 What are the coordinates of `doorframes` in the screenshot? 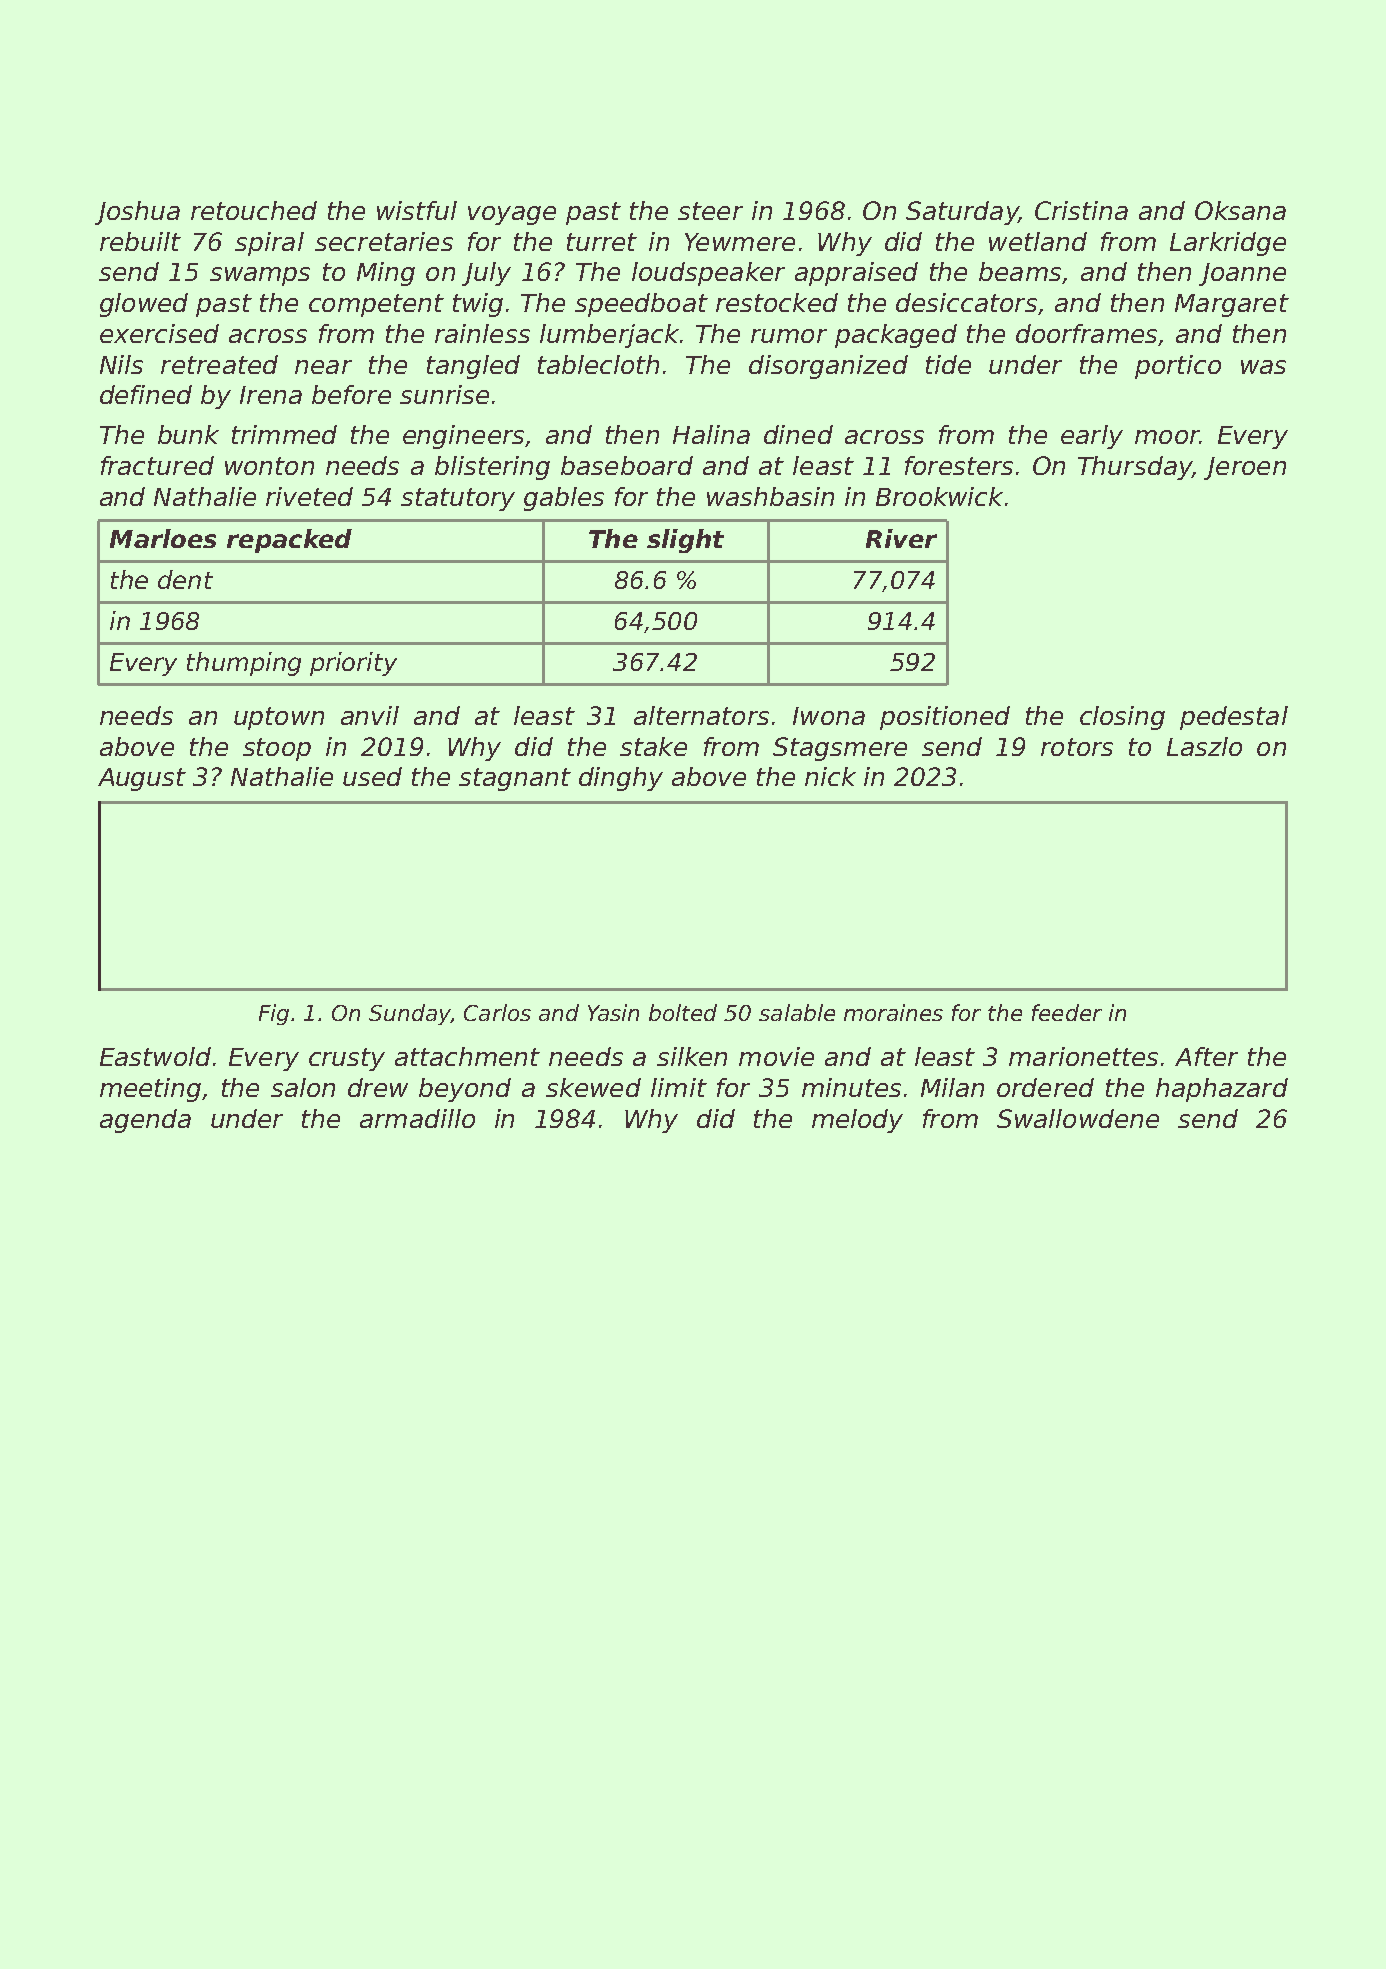 It's located at (1086, 333).
